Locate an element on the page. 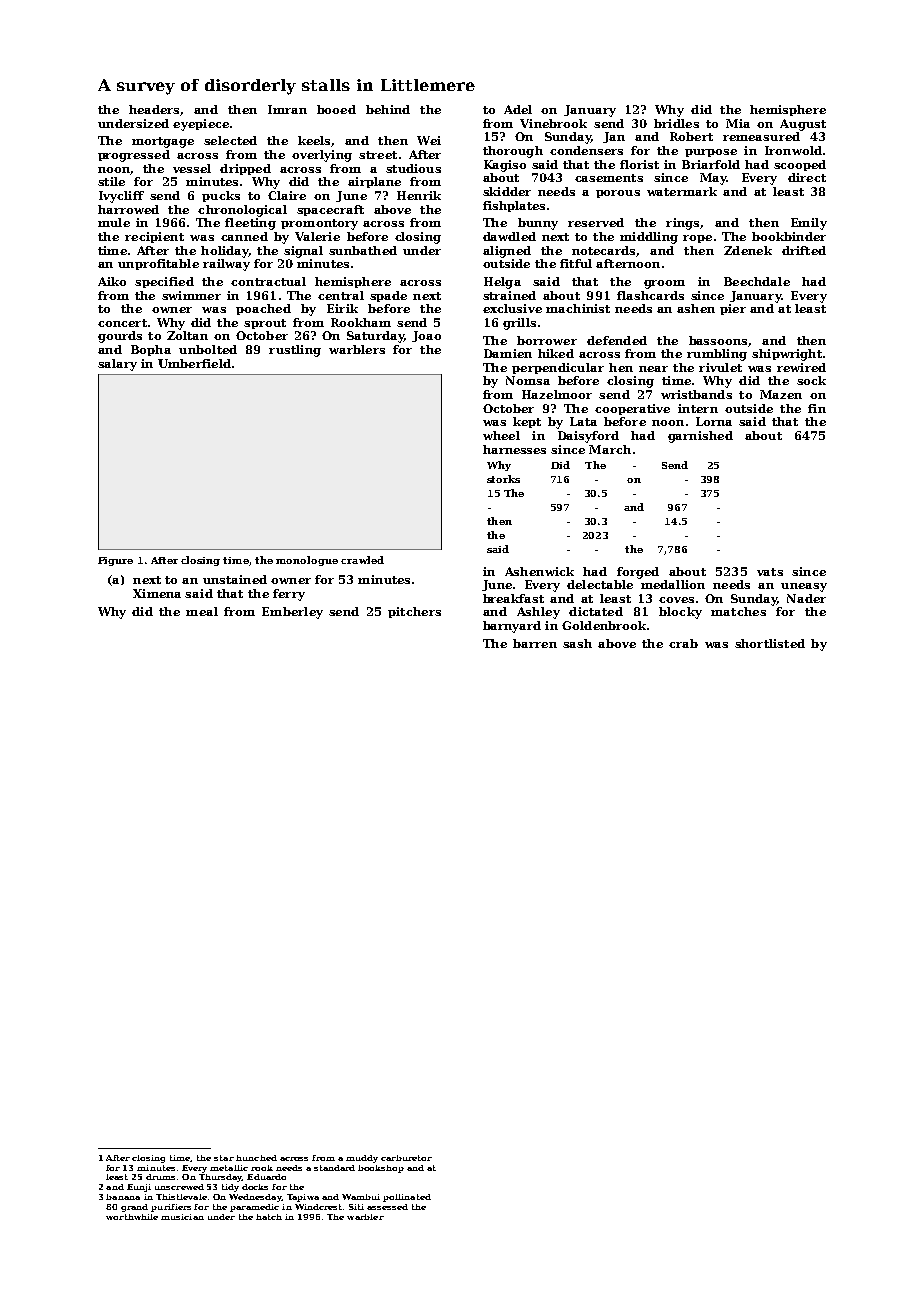 The width and height of the page is (924, 1308). meal is located at coordinates (202, 611).
